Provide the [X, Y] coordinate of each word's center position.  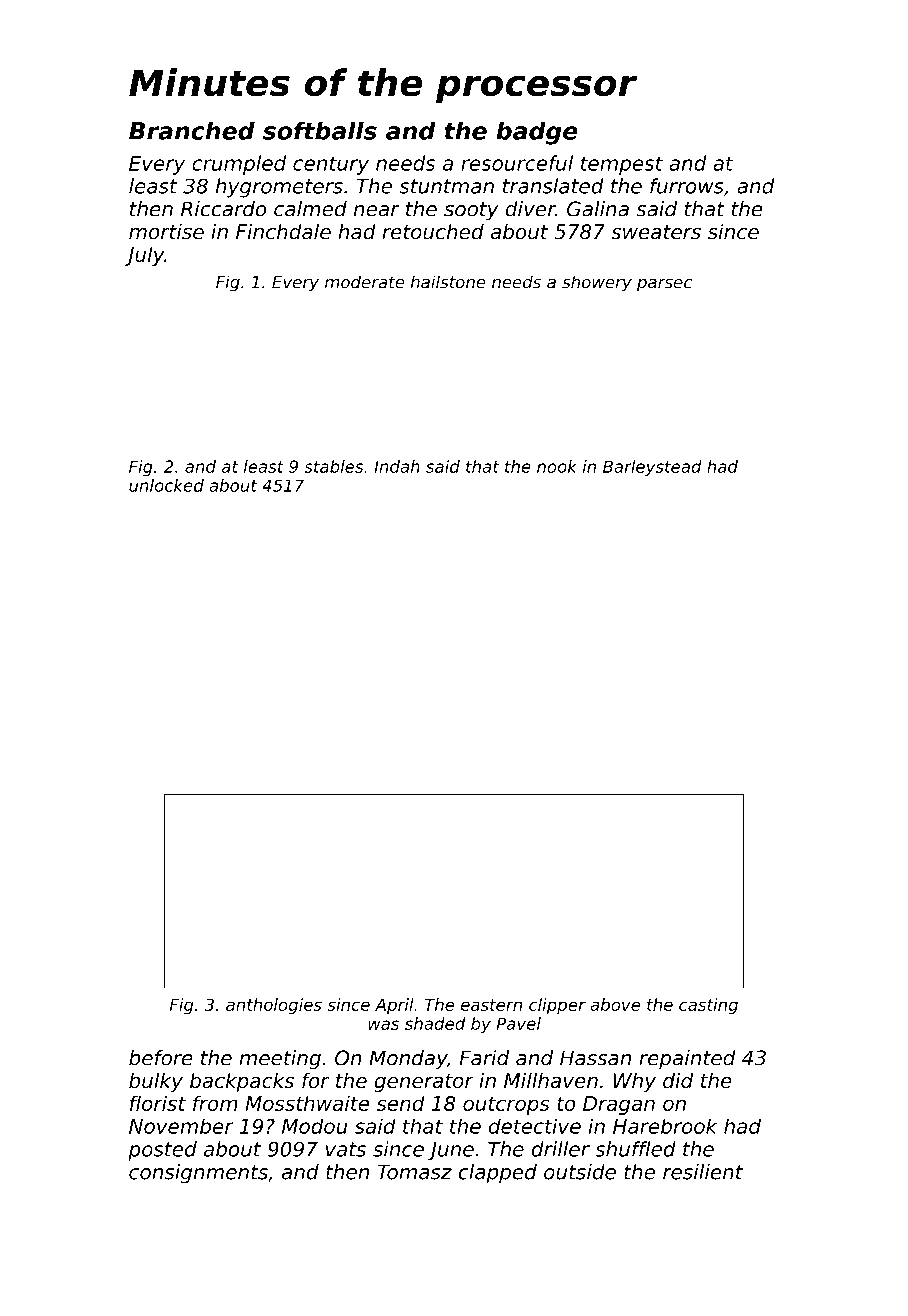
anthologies [274, 1006]
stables [333, 466]
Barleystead [652, 468]
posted [162, 1151]
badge [537, 133]
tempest [622, 165]
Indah [397, 466]
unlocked [166, 485]
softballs [320, 130]
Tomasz [415, 1172]
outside [580, 1172]
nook [557, 466]
